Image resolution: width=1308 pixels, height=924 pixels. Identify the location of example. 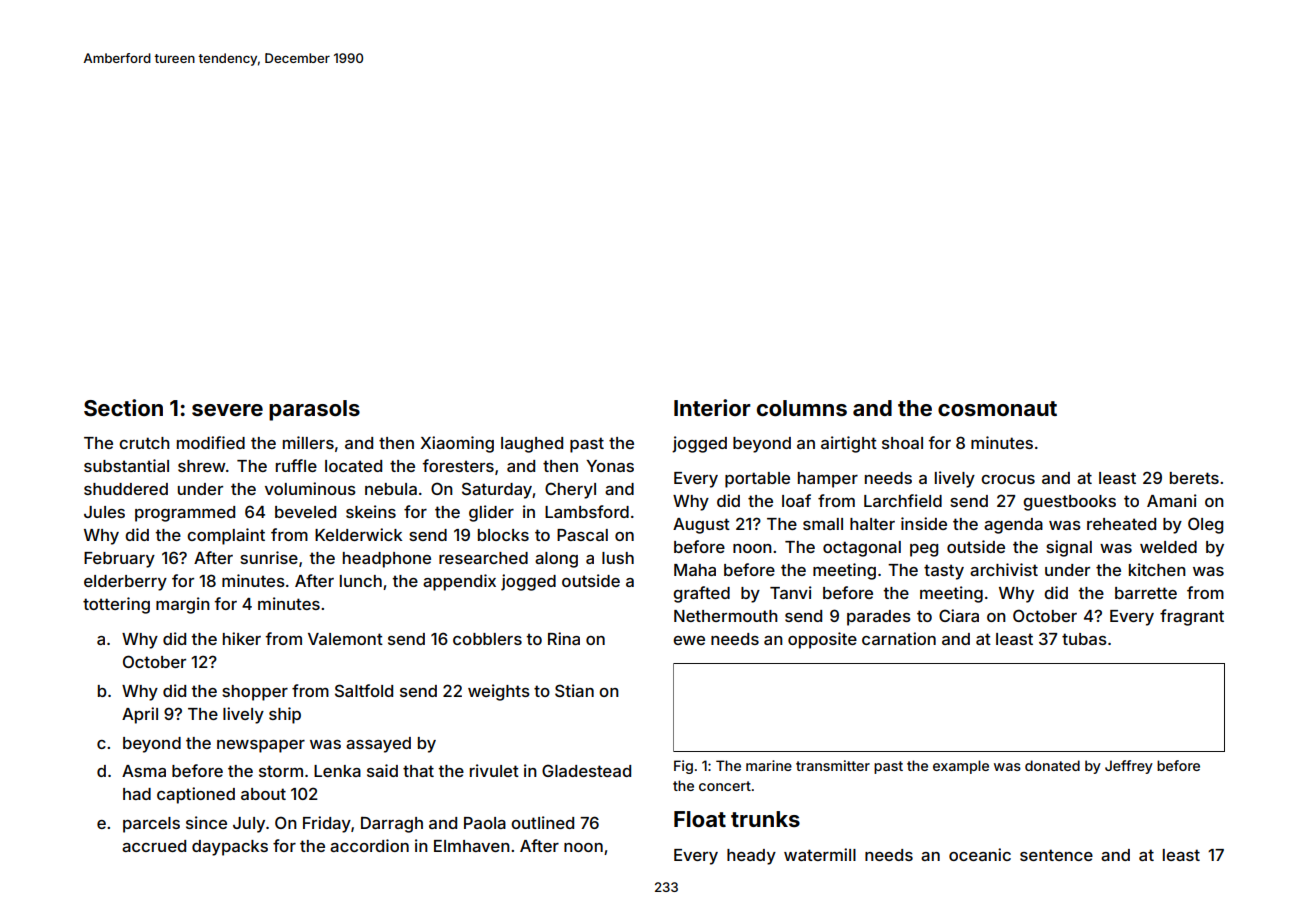
(961, 767).
